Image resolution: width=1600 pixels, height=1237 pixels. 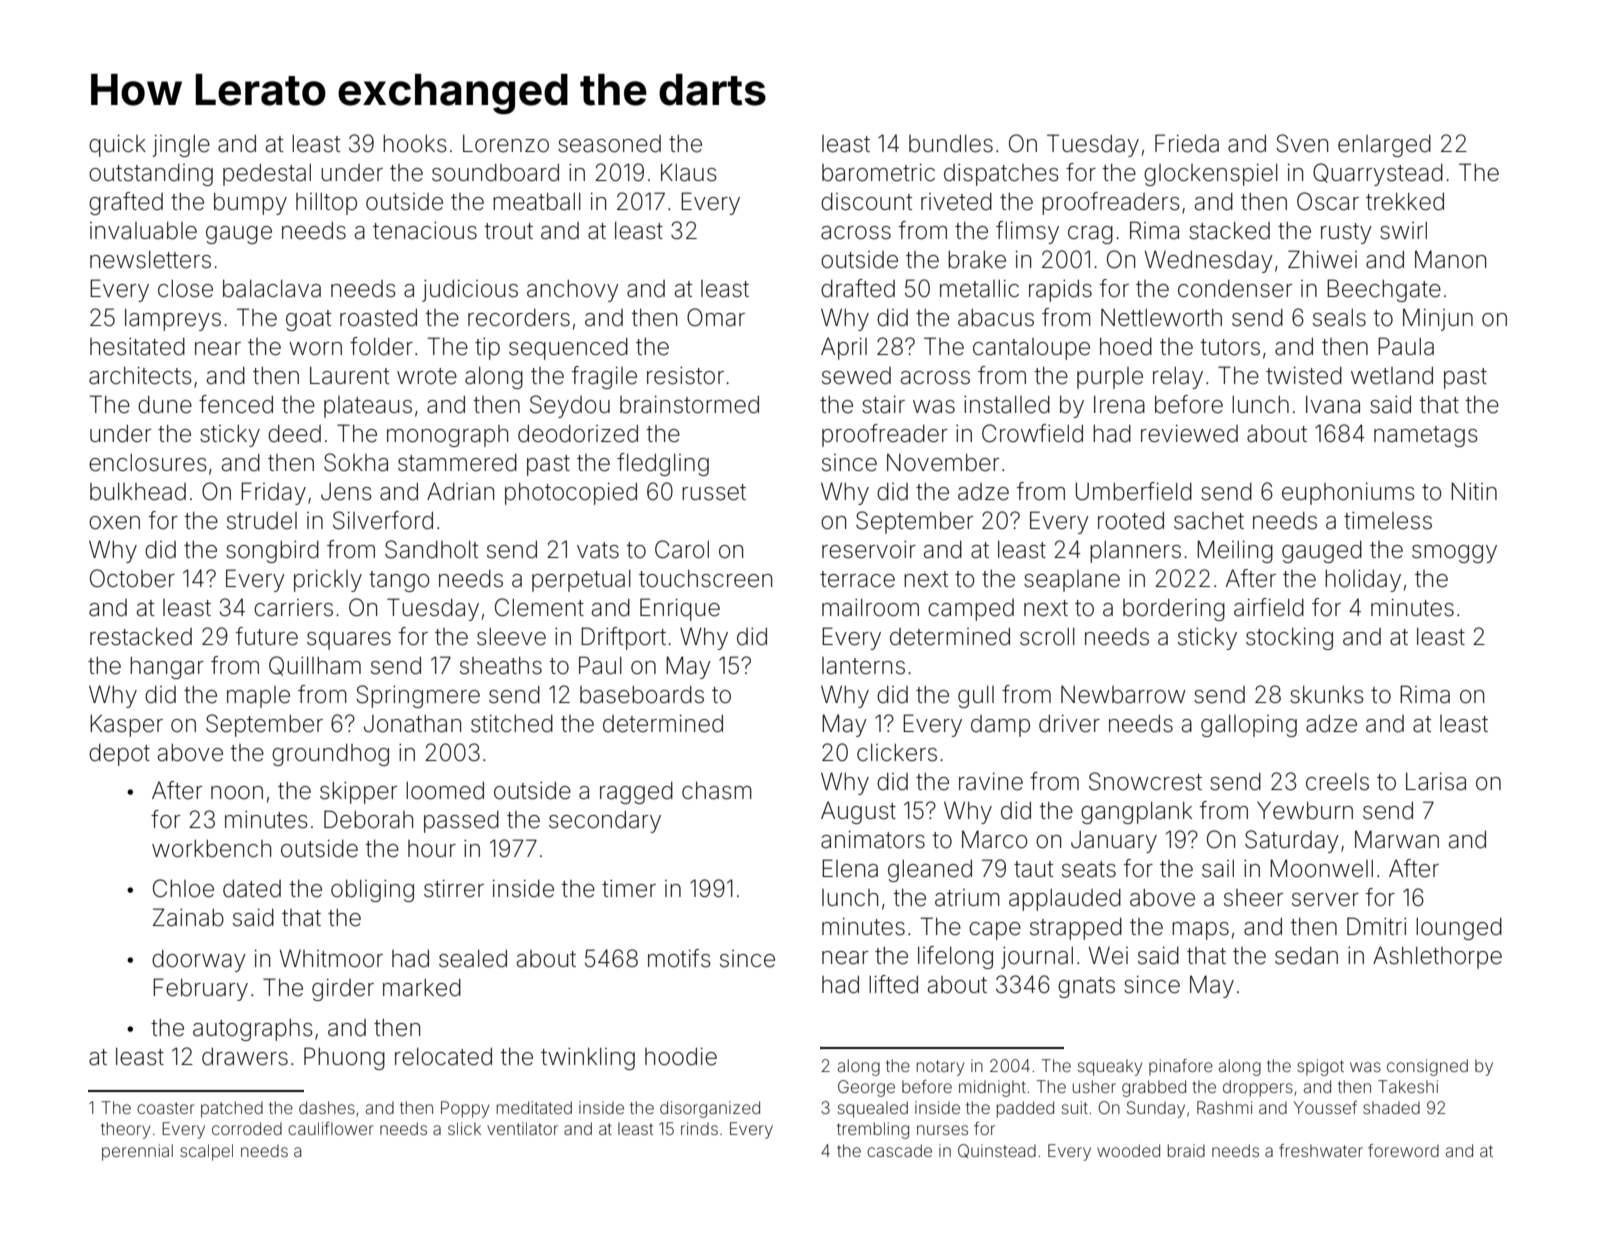 I want to click on galloping, so click(x=1249, y=726).
